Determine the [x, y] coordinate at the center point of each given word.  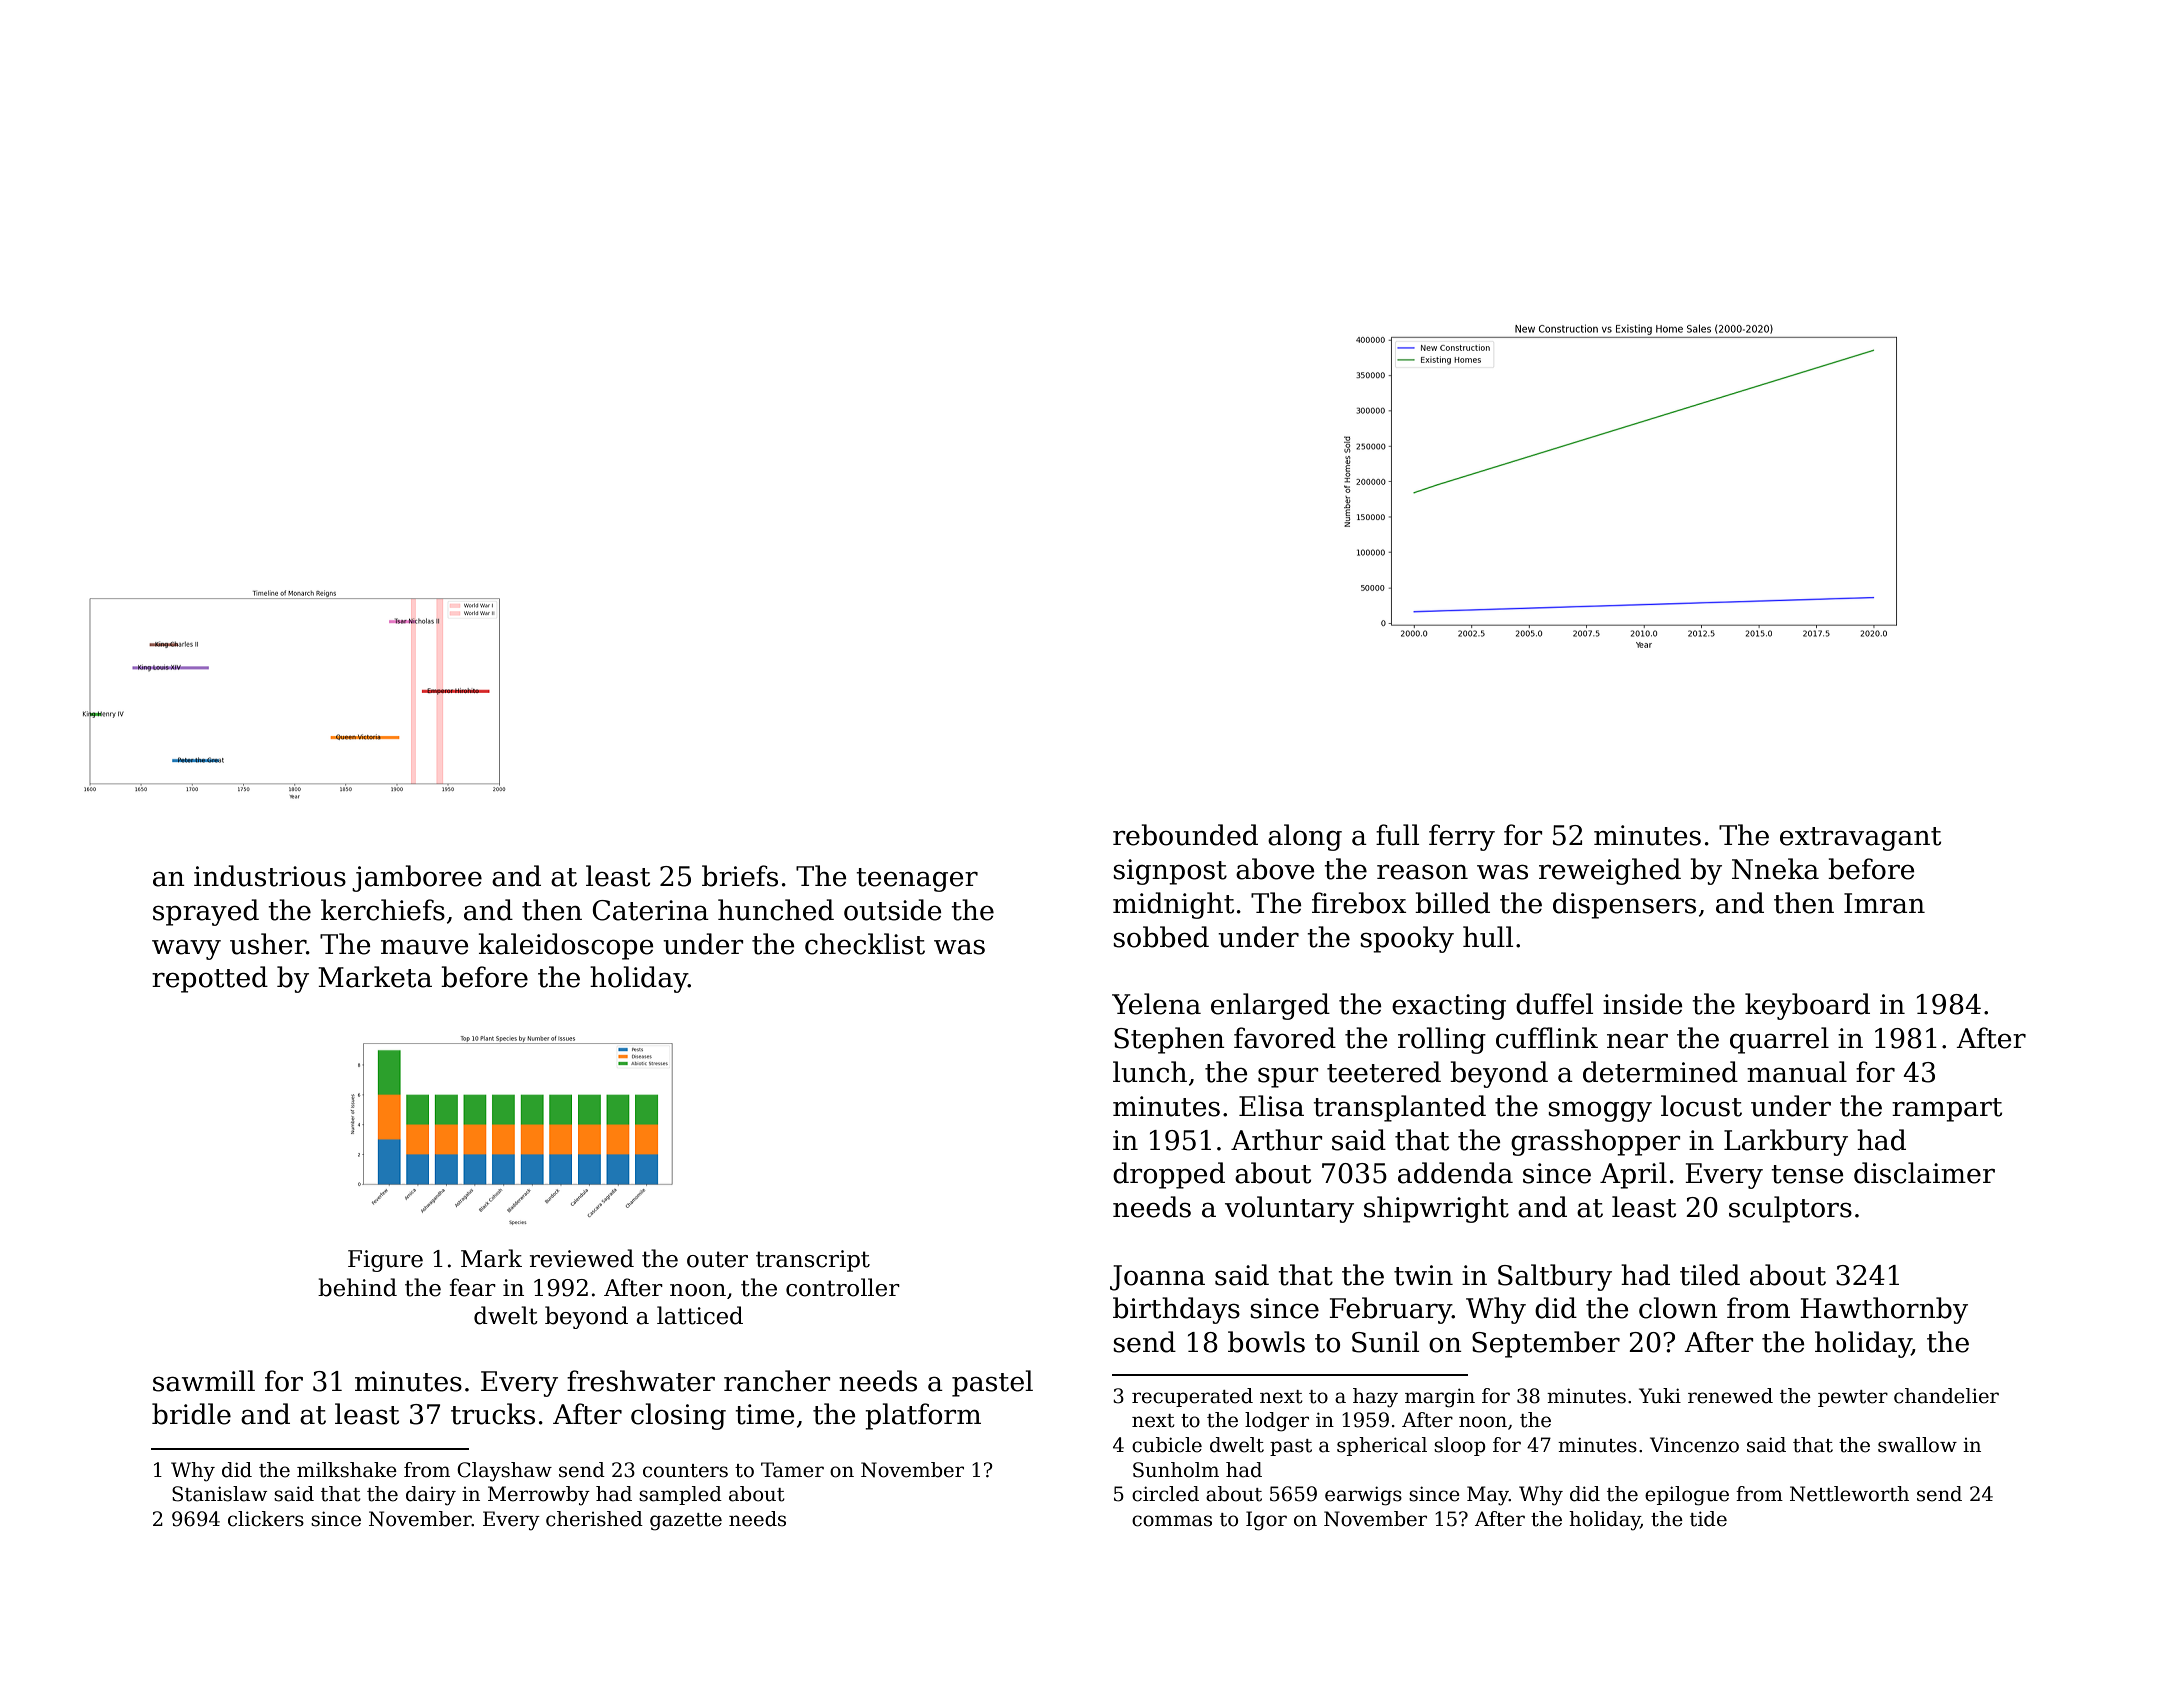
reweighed [1610, 871]
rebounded [1185, 835]
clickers [266, 1519]
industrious [270, 876]
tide [1708, 1519]
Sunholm [1176, 1470]
